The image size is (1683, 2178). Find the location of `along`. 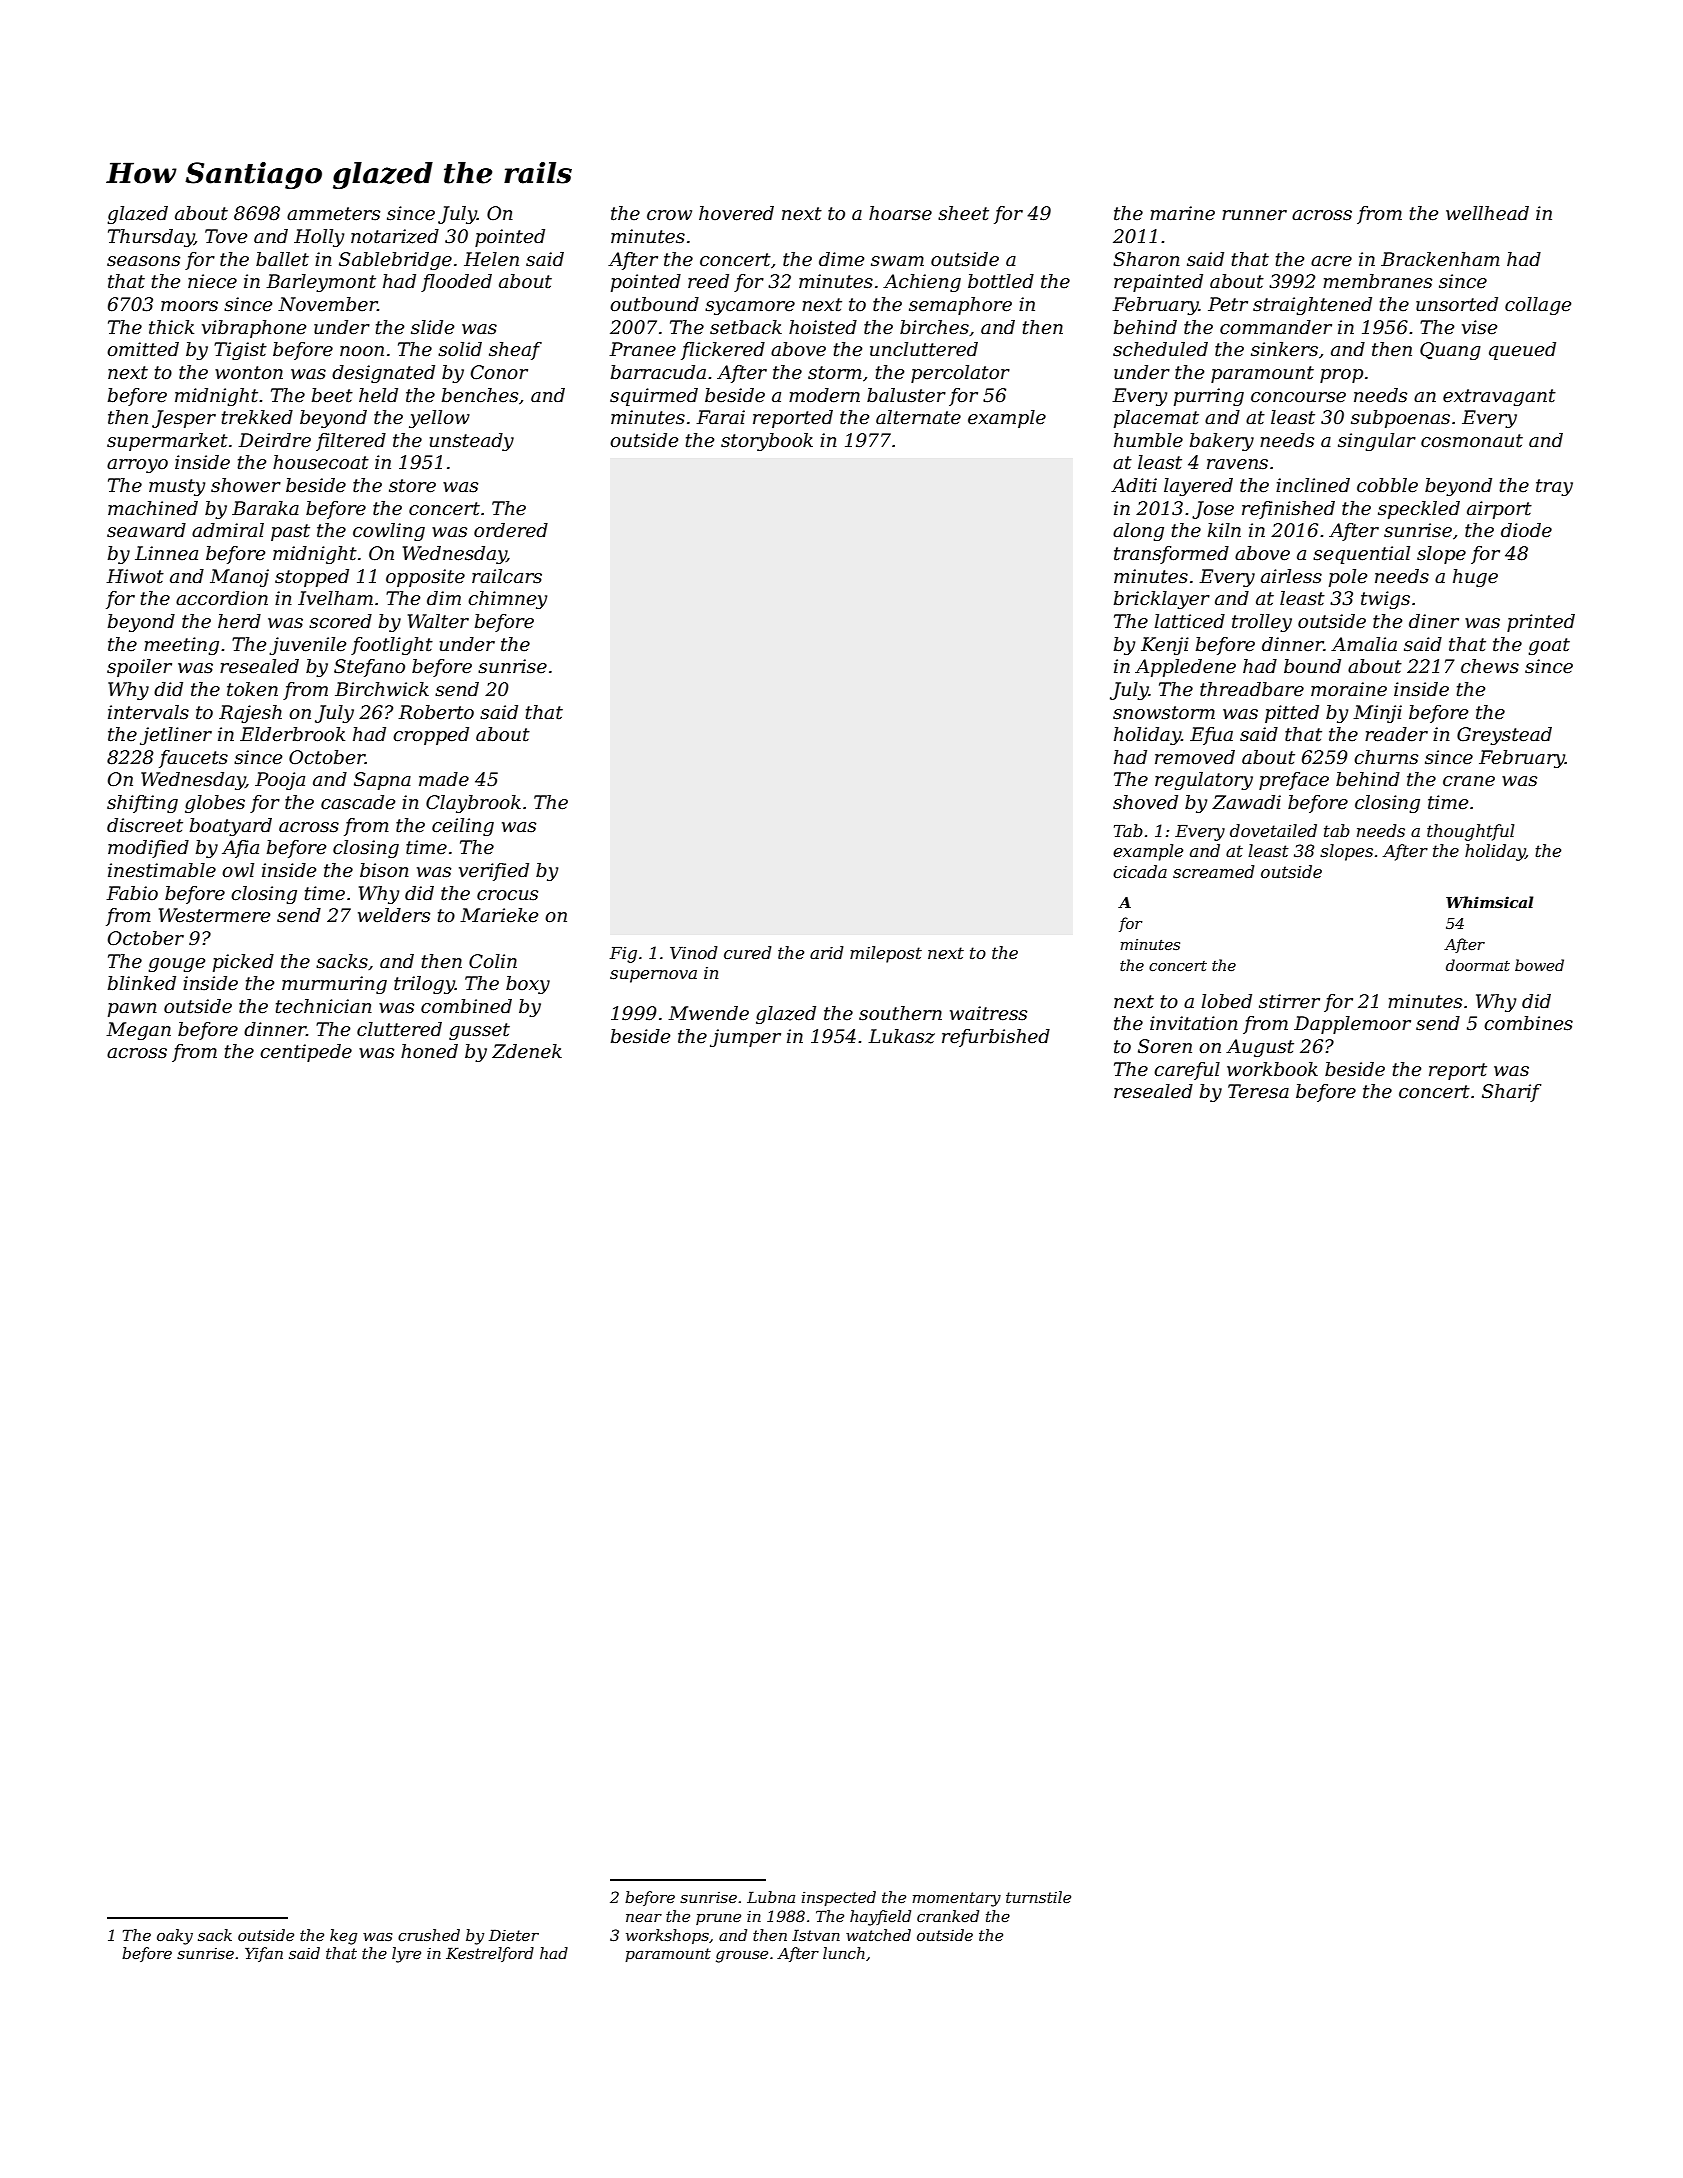

along is located at coordinates (1138, 532).
